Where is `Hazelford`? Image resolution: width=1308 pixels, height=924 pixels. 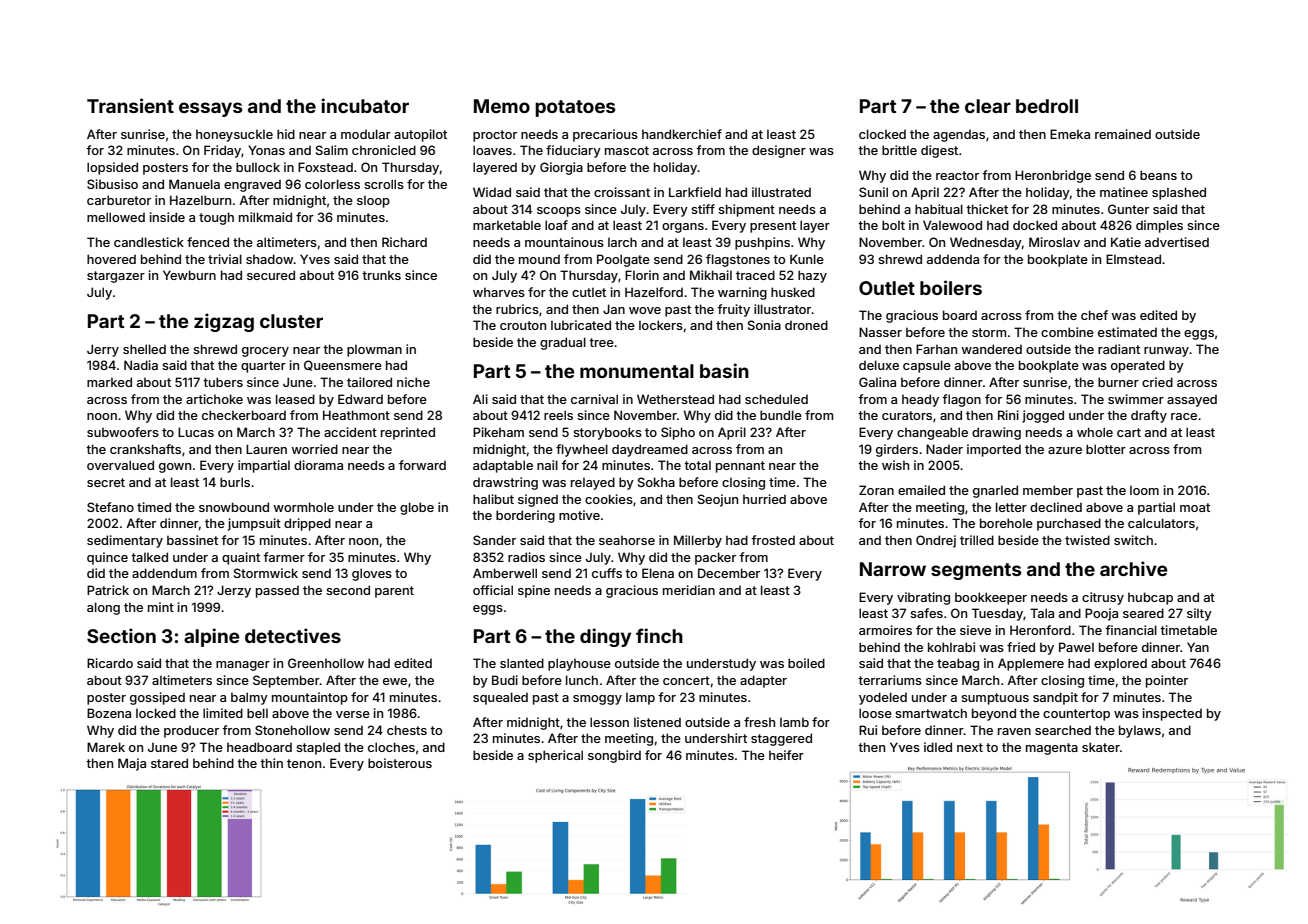 Hazelford is located at coordinates (654, 292).
